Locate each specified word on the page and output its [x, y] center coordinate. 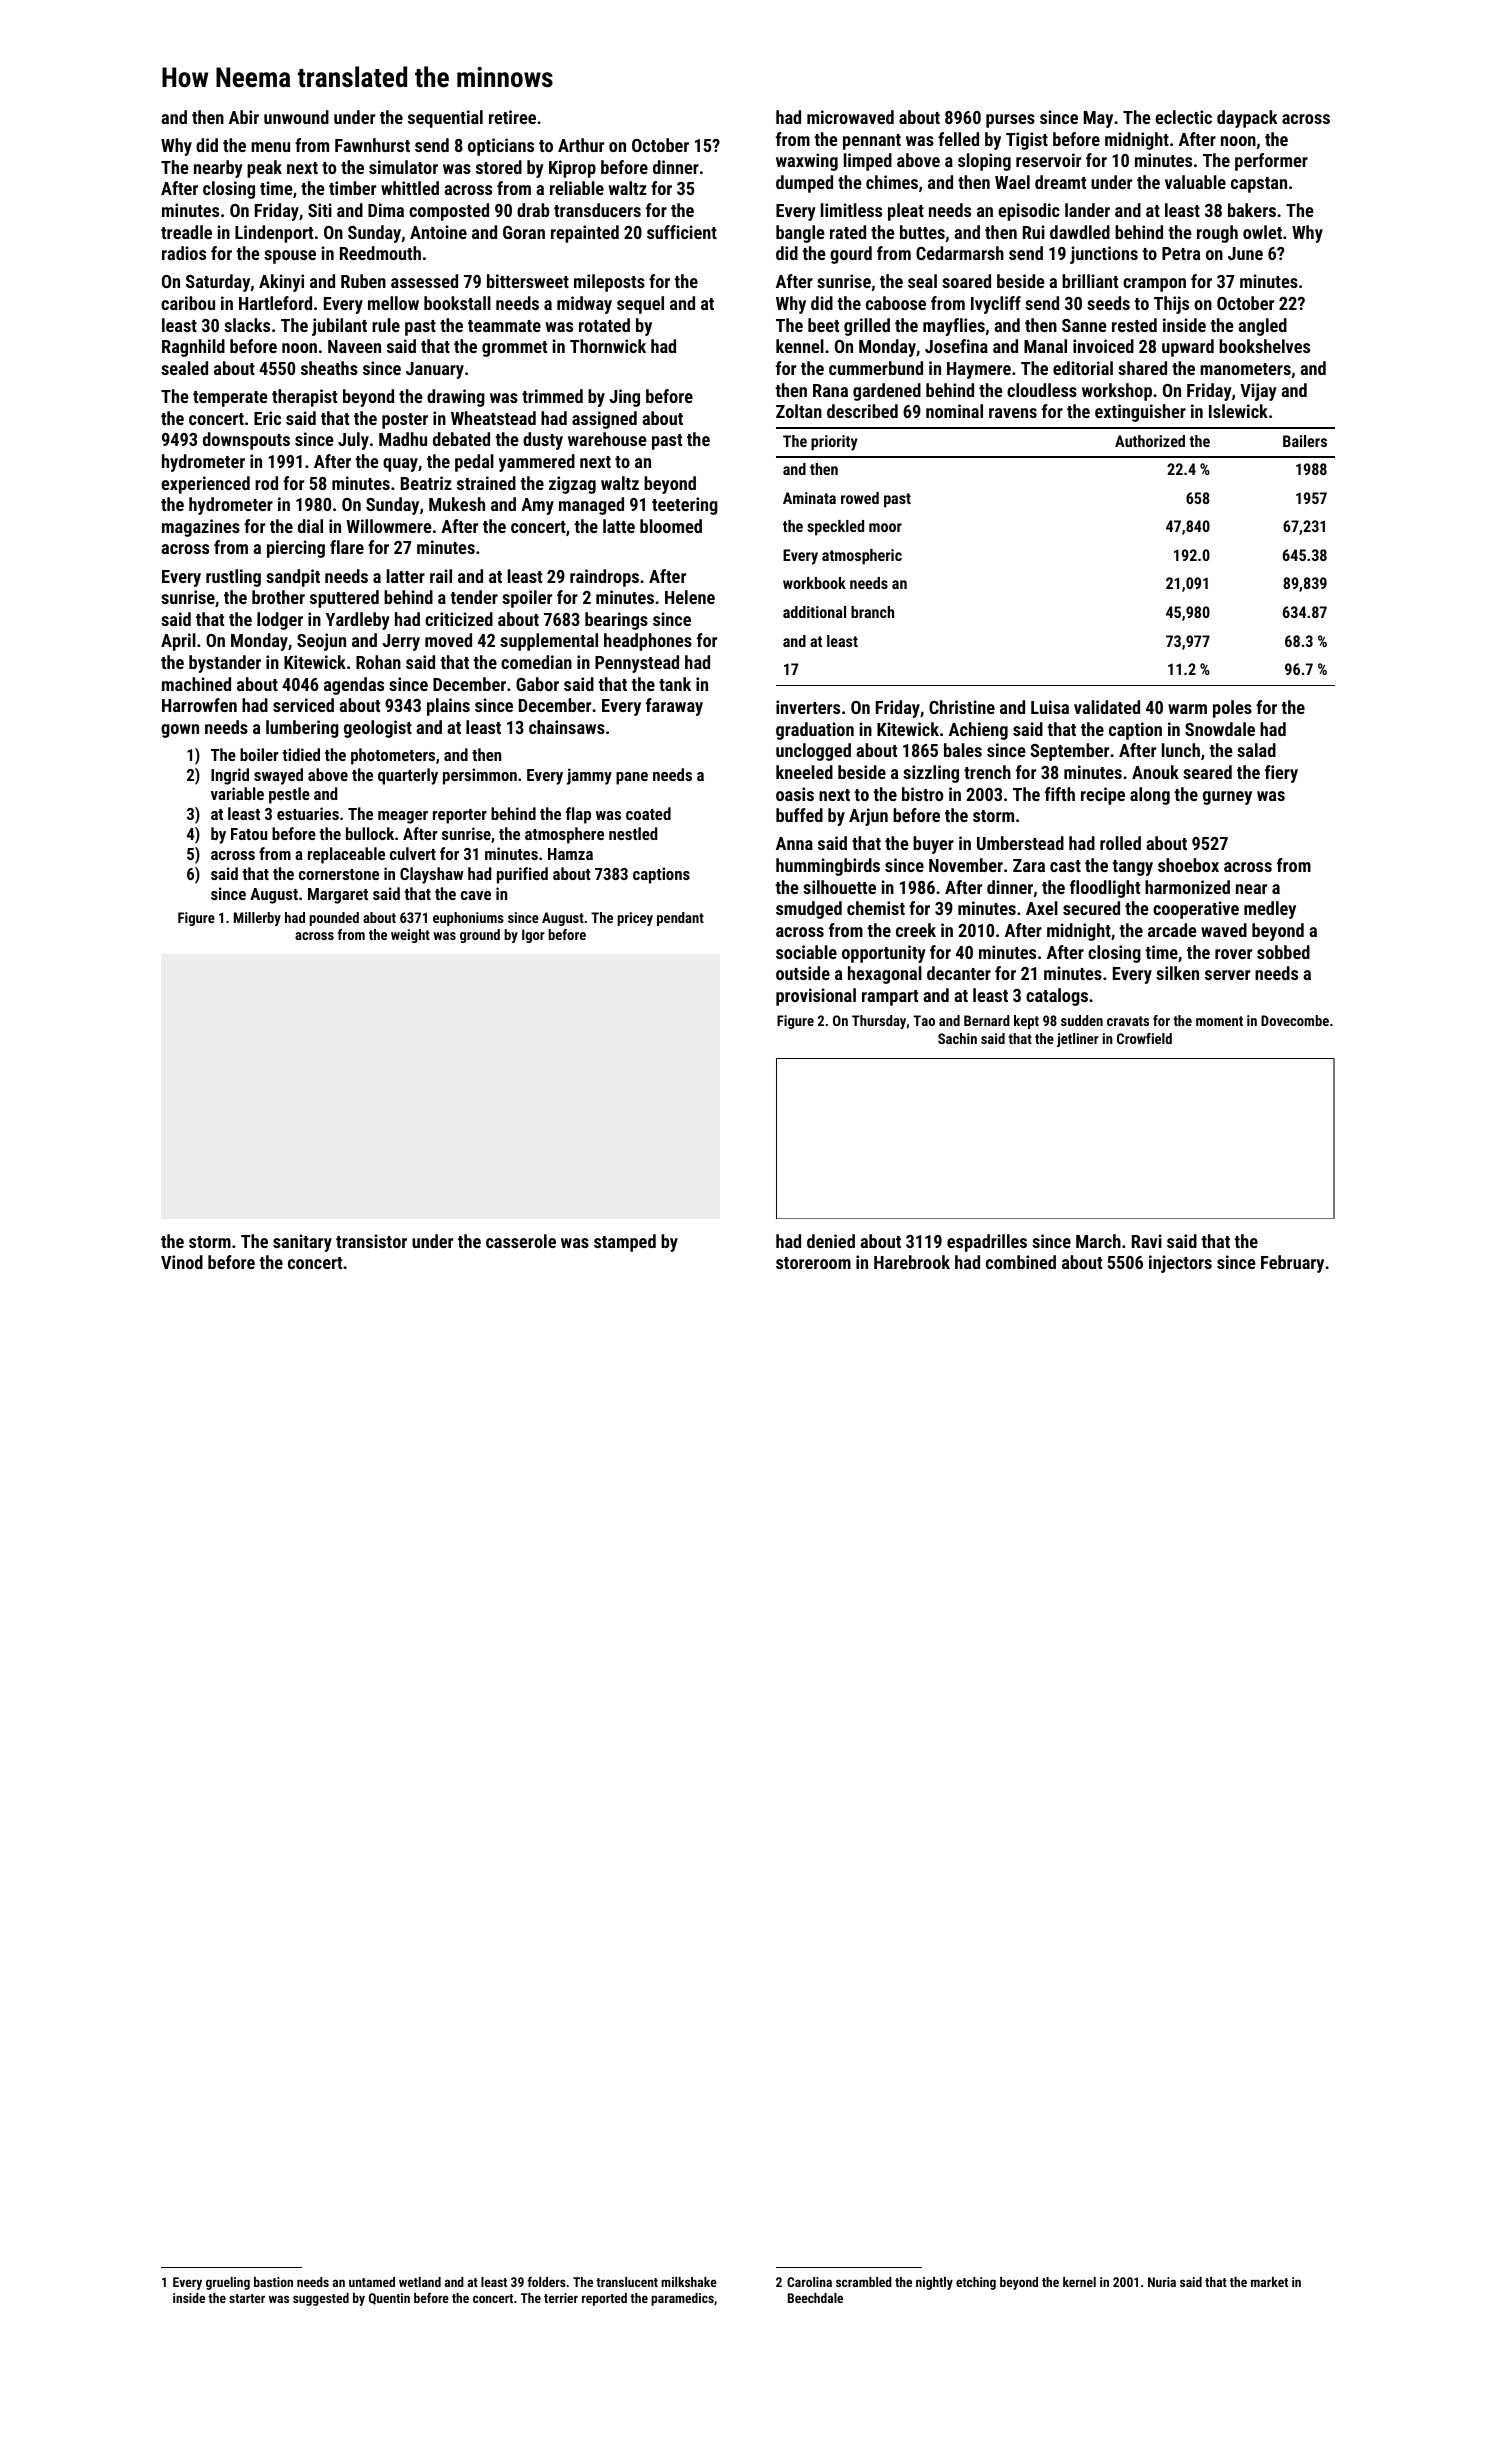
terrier [561, 2298]
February [1292, 1264]
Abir [244, 117]
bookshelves [1264, 346]
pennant [872, 142]
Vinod [182, 1262]
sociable [806, 952]
